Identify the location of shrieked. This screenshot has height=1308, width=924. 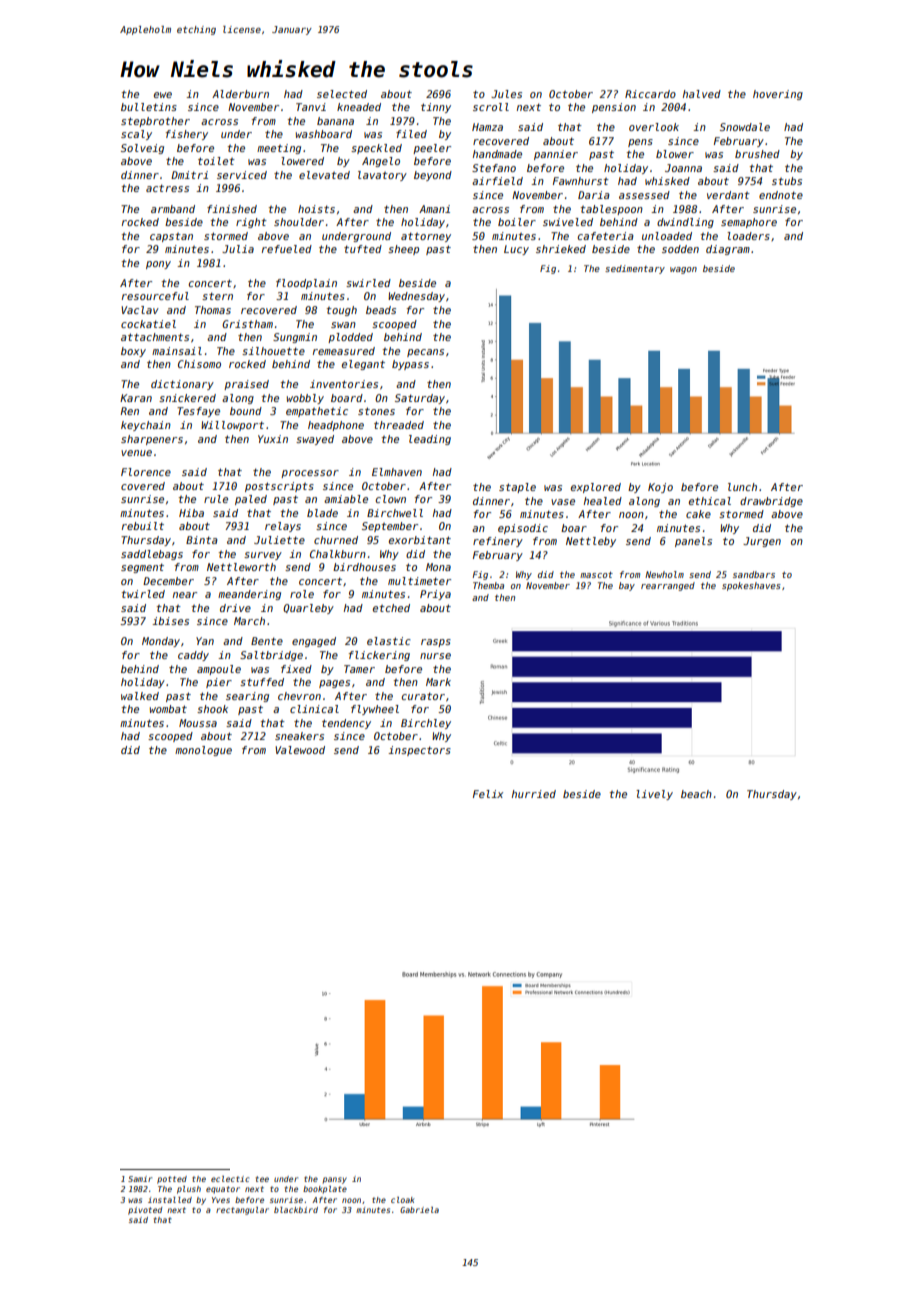
(561, 249).
